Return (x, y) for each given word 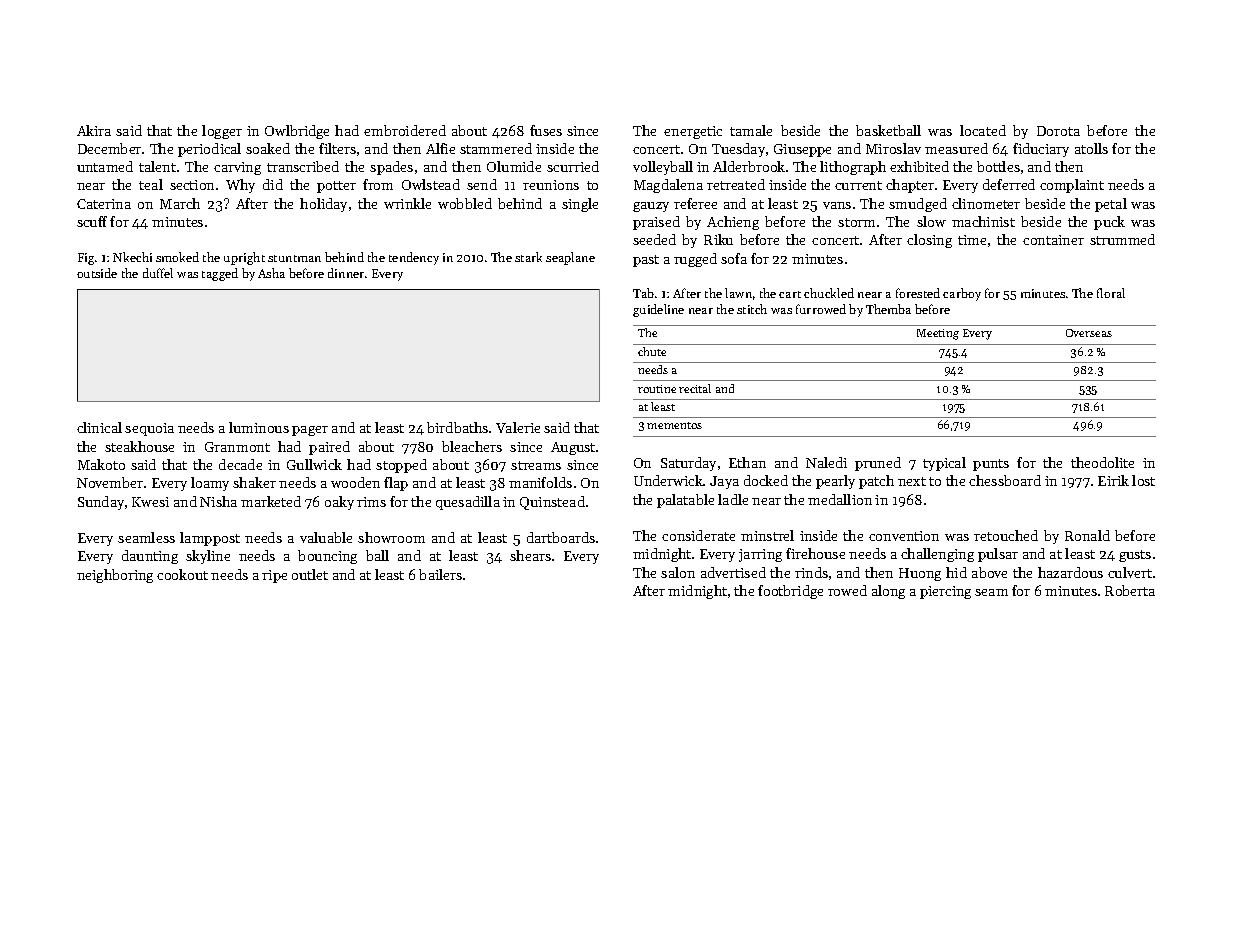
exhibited (919, 166)
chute (652, 351)
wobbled (465, 203)
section (192, 185)
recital (695, 388)
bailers (440, 574)
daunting (150, 557)
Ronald (1087, 535)
